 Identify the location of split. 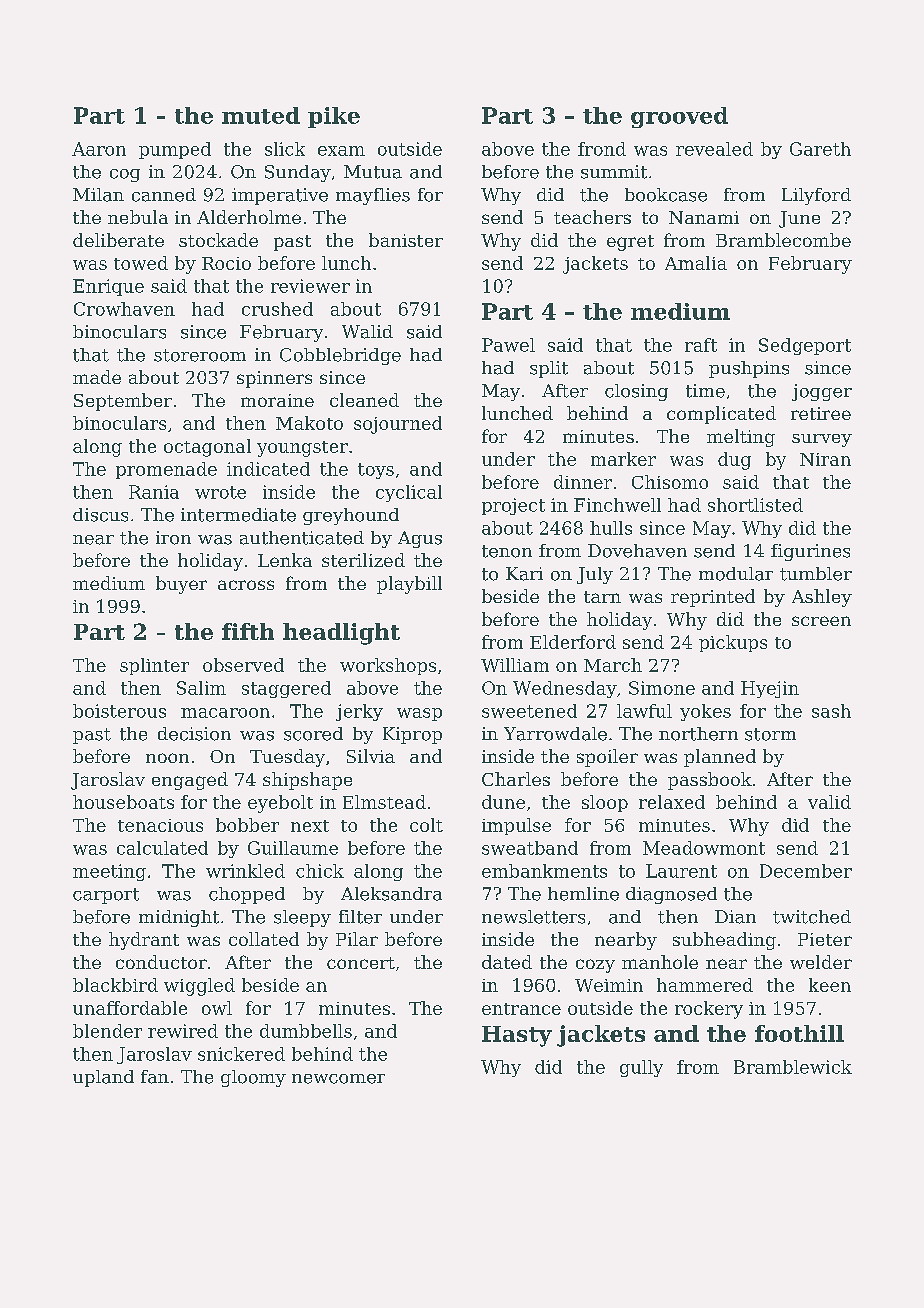
(549, 369).
